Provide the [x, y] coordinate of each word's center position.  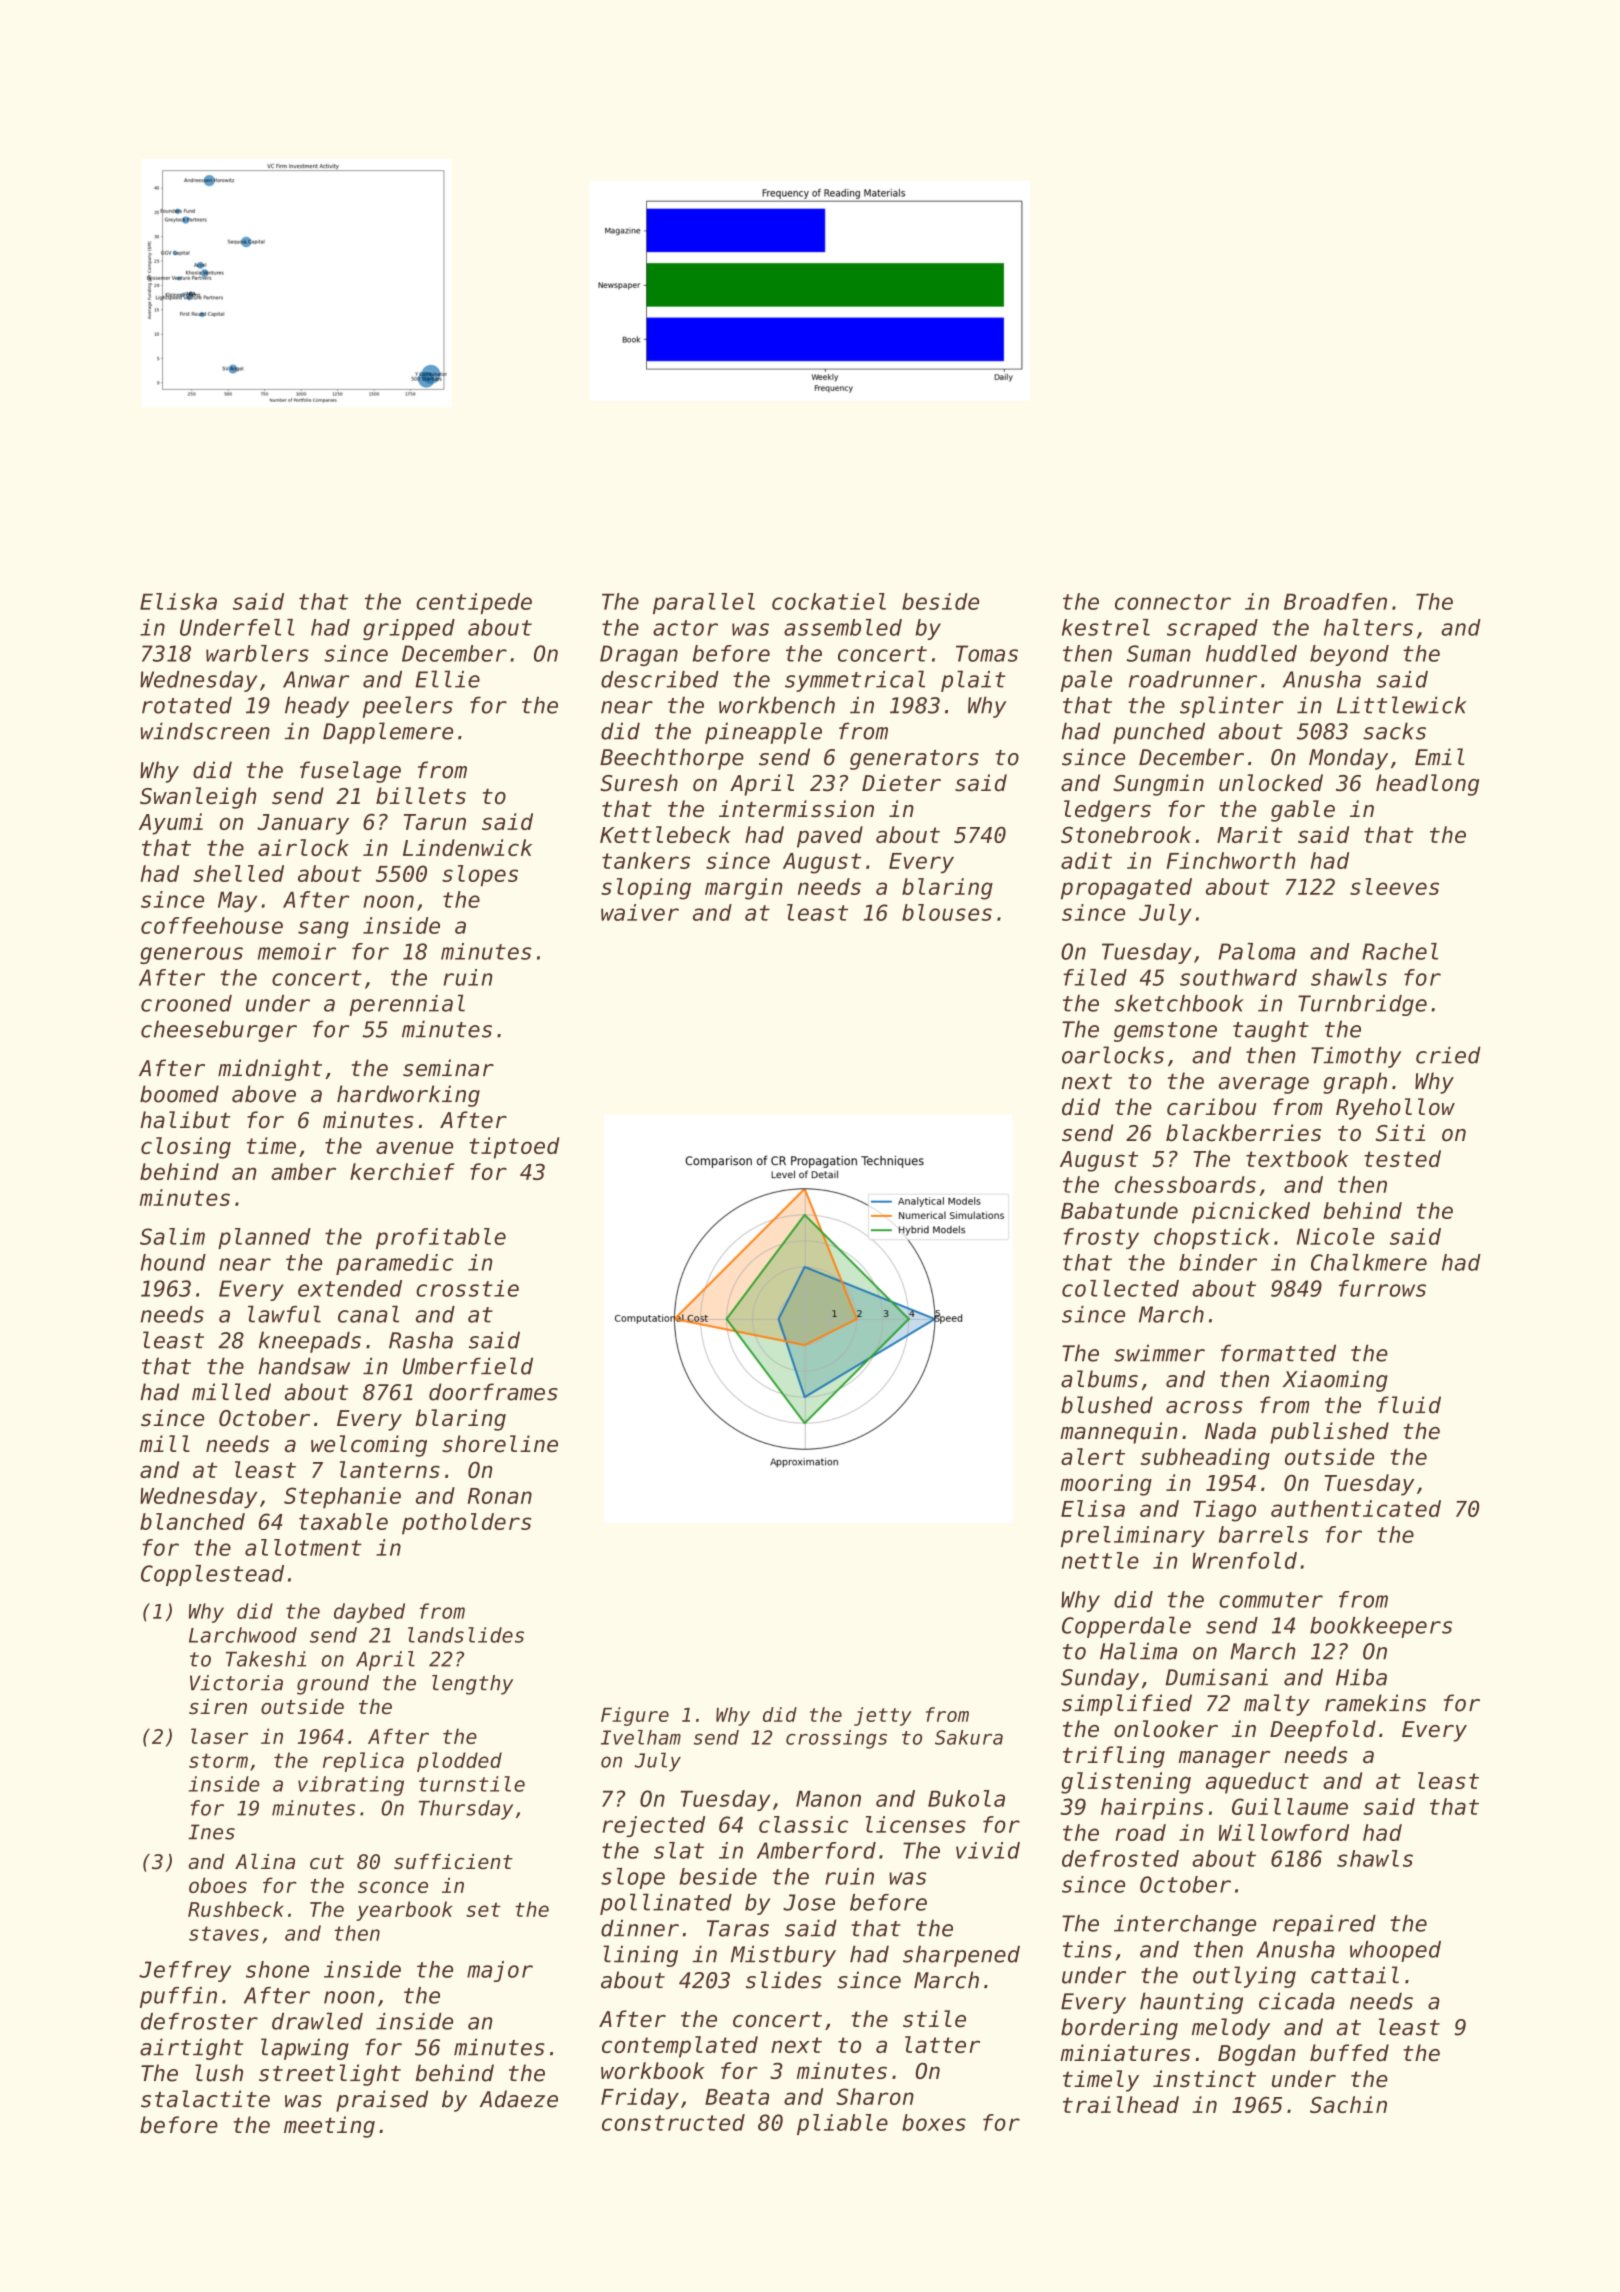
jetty [883, 1716]
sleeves [1394, 886]
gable [1303, 811]
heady [317, 707]
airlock [303, 847]
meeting [329, 2127]
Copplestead [212, 1575]
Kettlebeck [665, 834]
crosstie [467, 1288]
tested [1402, 1158]
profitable [441, 1238]
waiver [640, 912]
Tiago [1225, 1511]
